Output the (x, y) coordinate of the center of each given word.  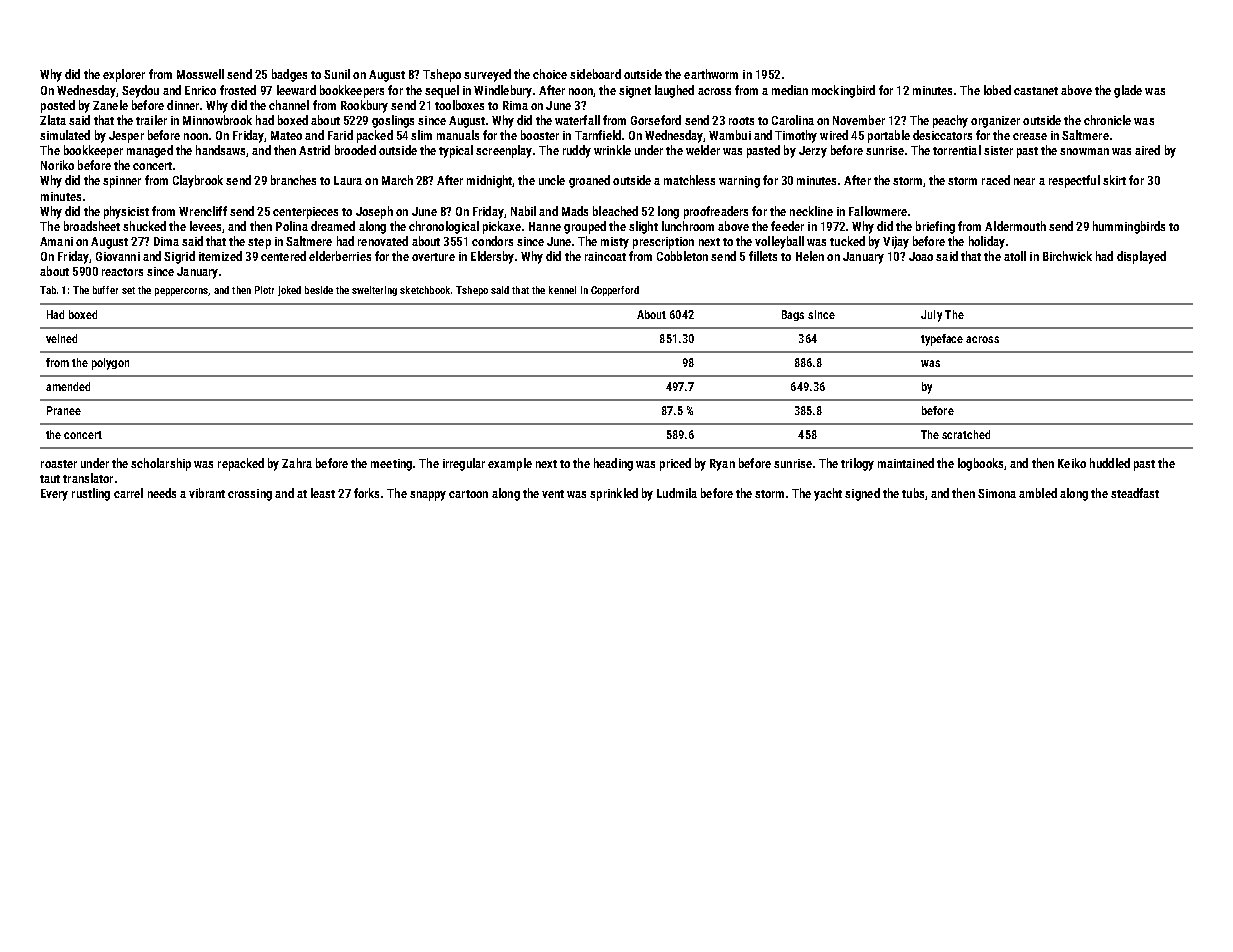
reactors (122, 272)
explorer (124, 75)
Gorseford (656, 120)
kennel (562, 290)
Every (54, 495)
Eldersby (492, 257)
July (931, 316)
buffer (105, 290)
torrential (957, 150)
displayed (1141, 257)
